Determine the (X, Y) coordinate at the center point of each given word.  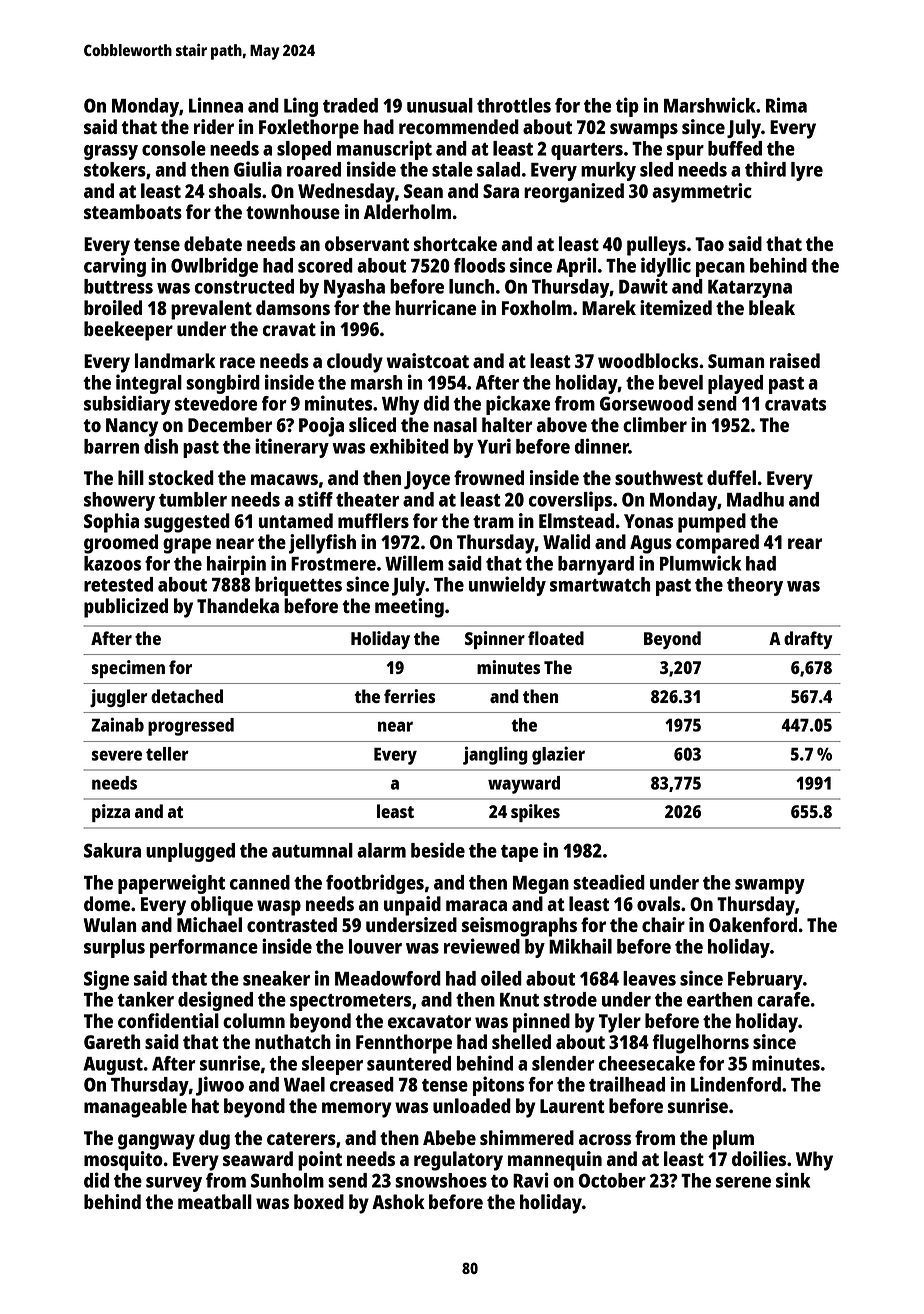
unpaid (412, 906)
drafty (808, 640)
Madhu (755, 499)
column (254, 1020)
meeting (409, 608)
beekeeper (128, 331)
